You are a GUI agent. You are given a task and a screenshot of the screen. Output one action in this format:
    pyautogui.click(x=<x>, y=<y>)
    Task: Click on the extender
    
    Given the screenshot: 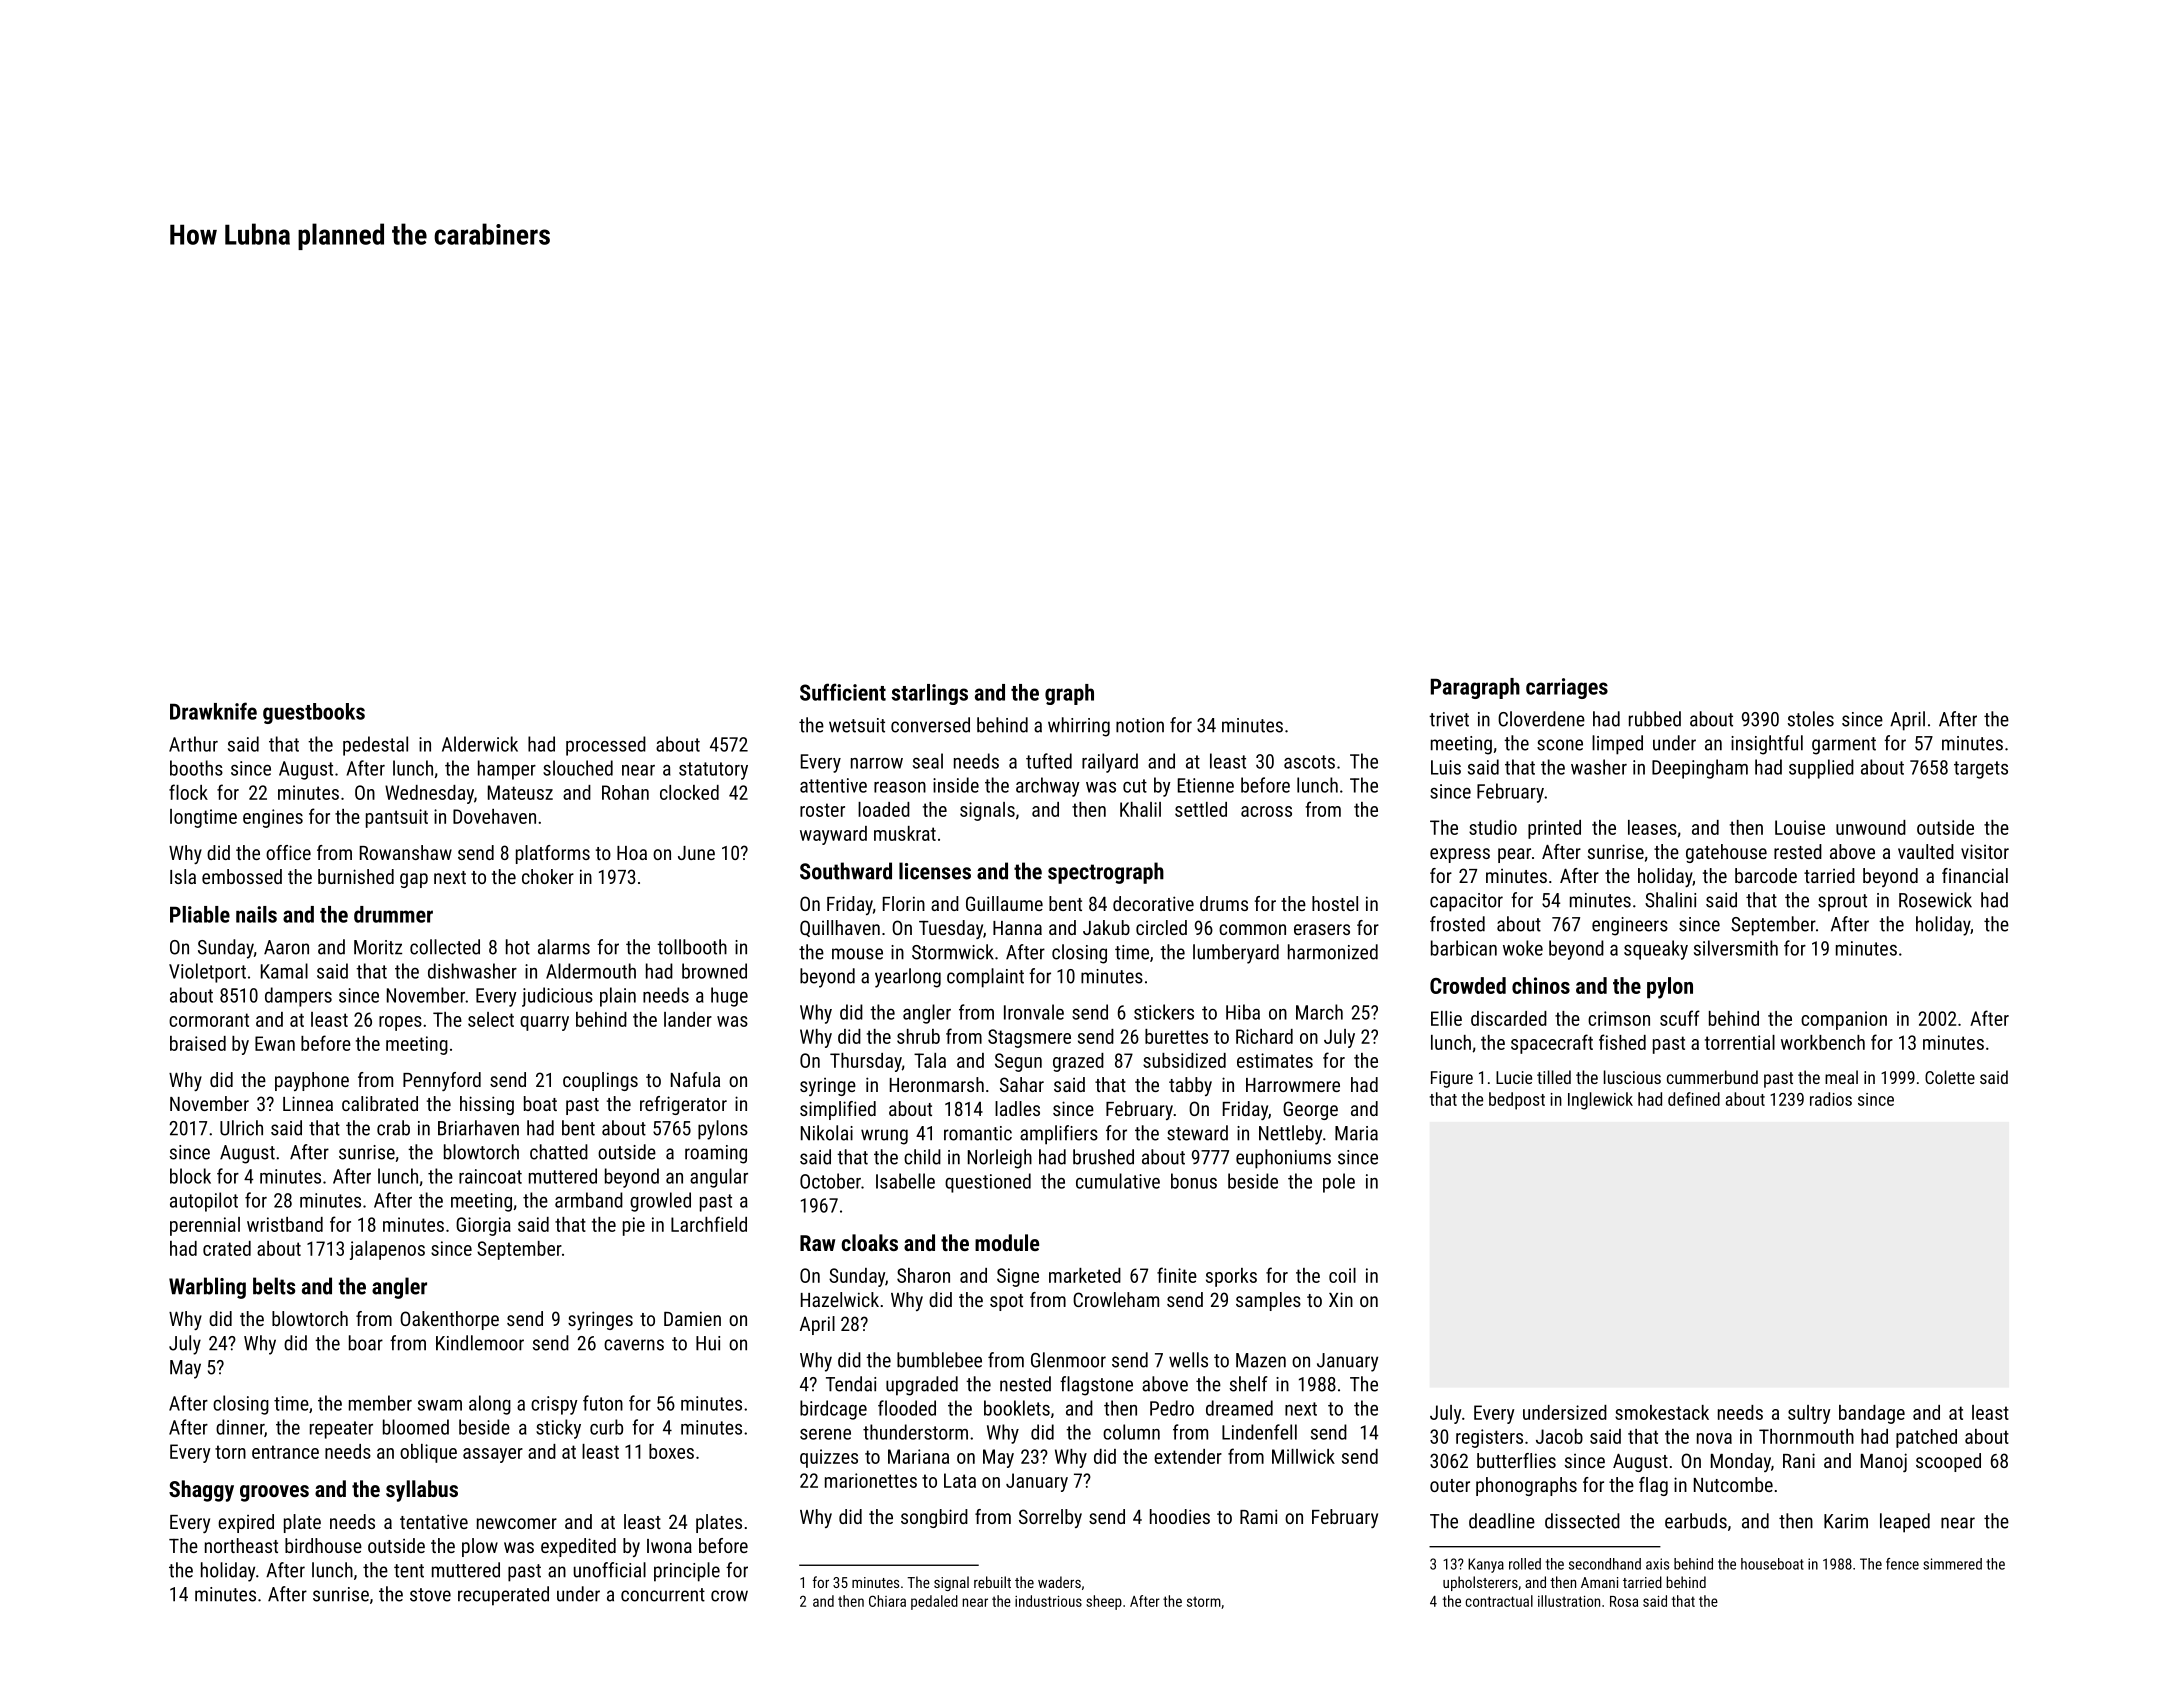 What is the action you would take?
    pyautogui.click(x=1188, y=1456)
